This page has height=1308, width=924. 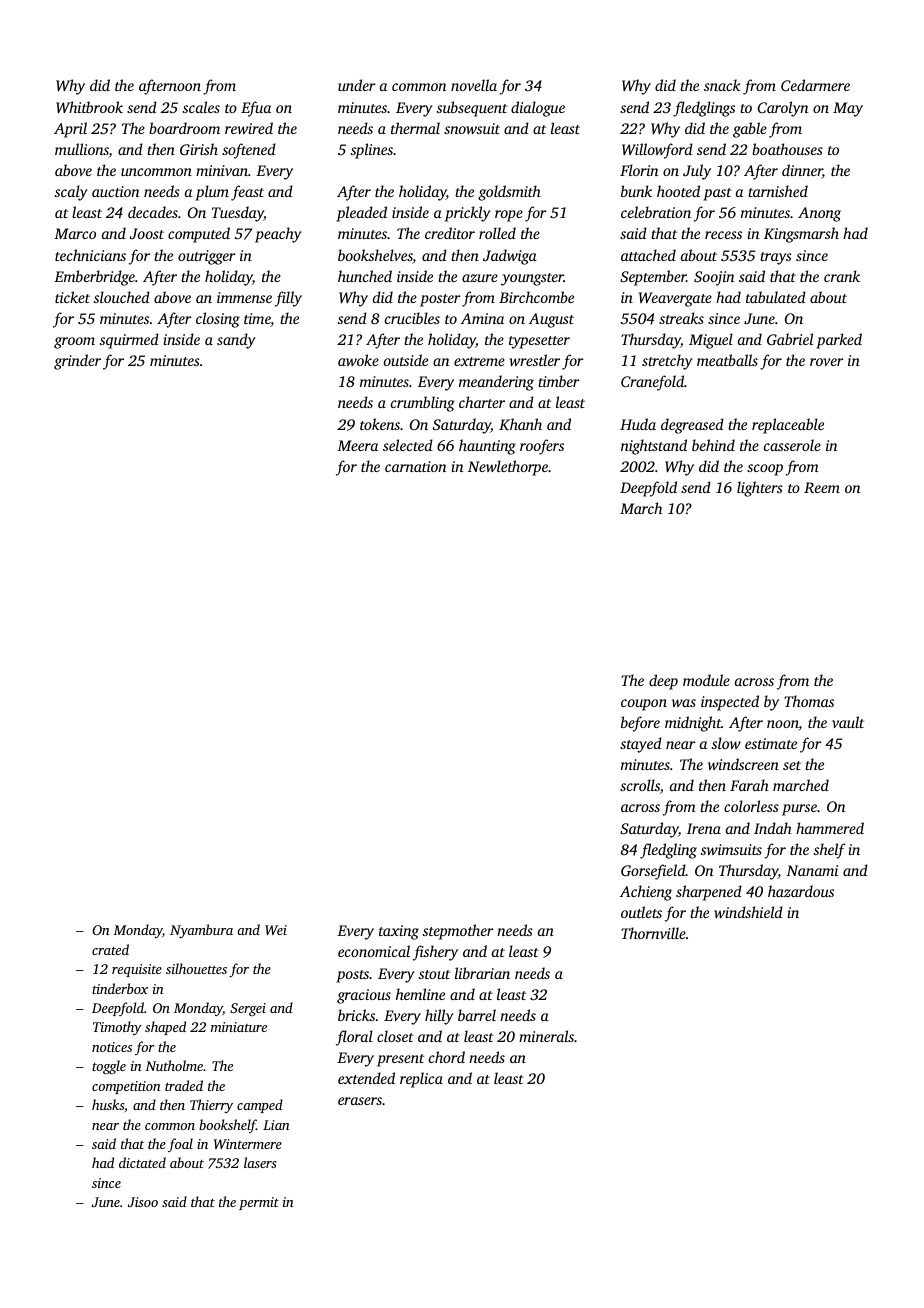 I want to click on present, so click(x=400, y=1060).
